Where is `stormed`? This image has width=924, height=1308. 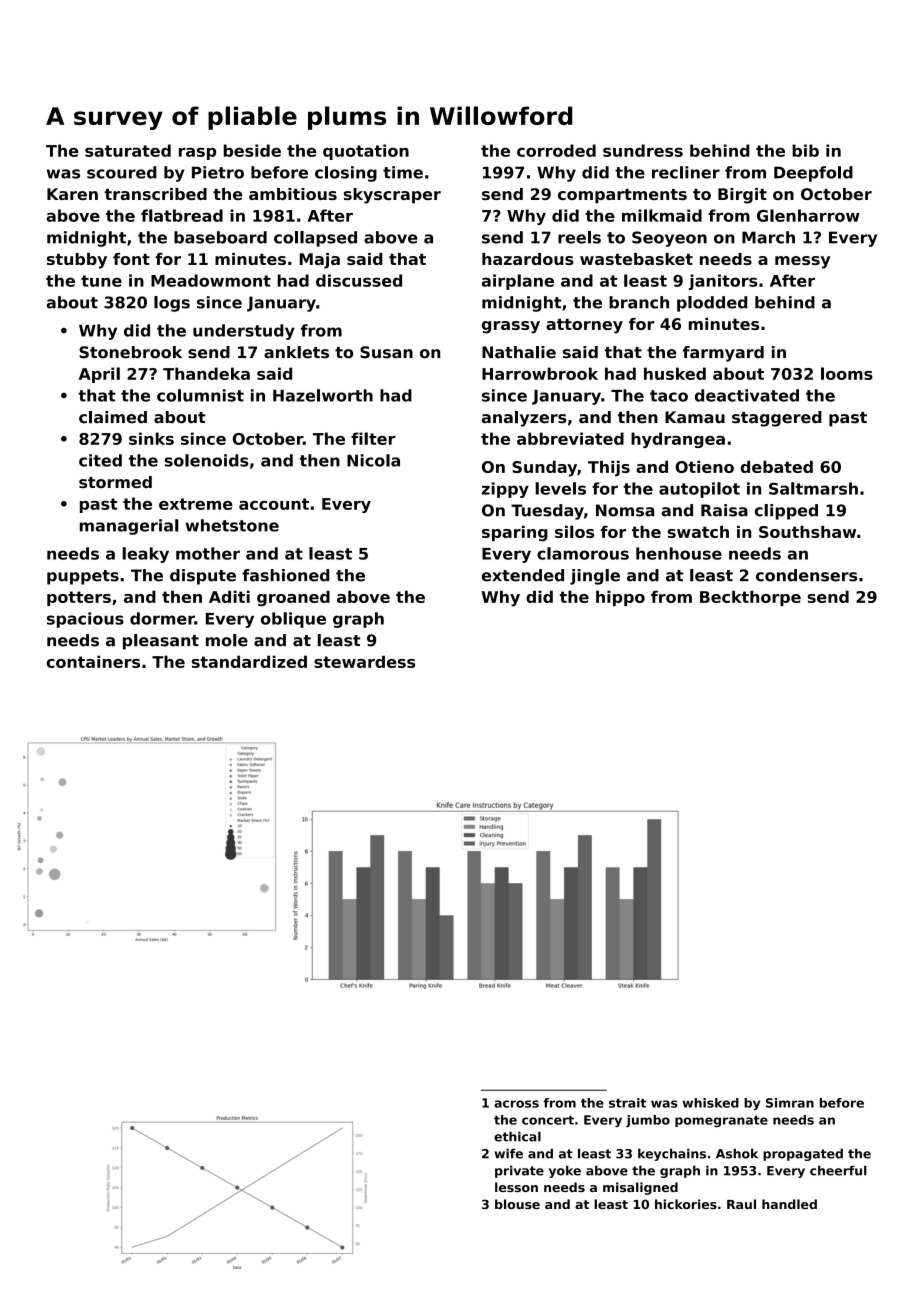
stormed is located at coordinates (115, 482).
